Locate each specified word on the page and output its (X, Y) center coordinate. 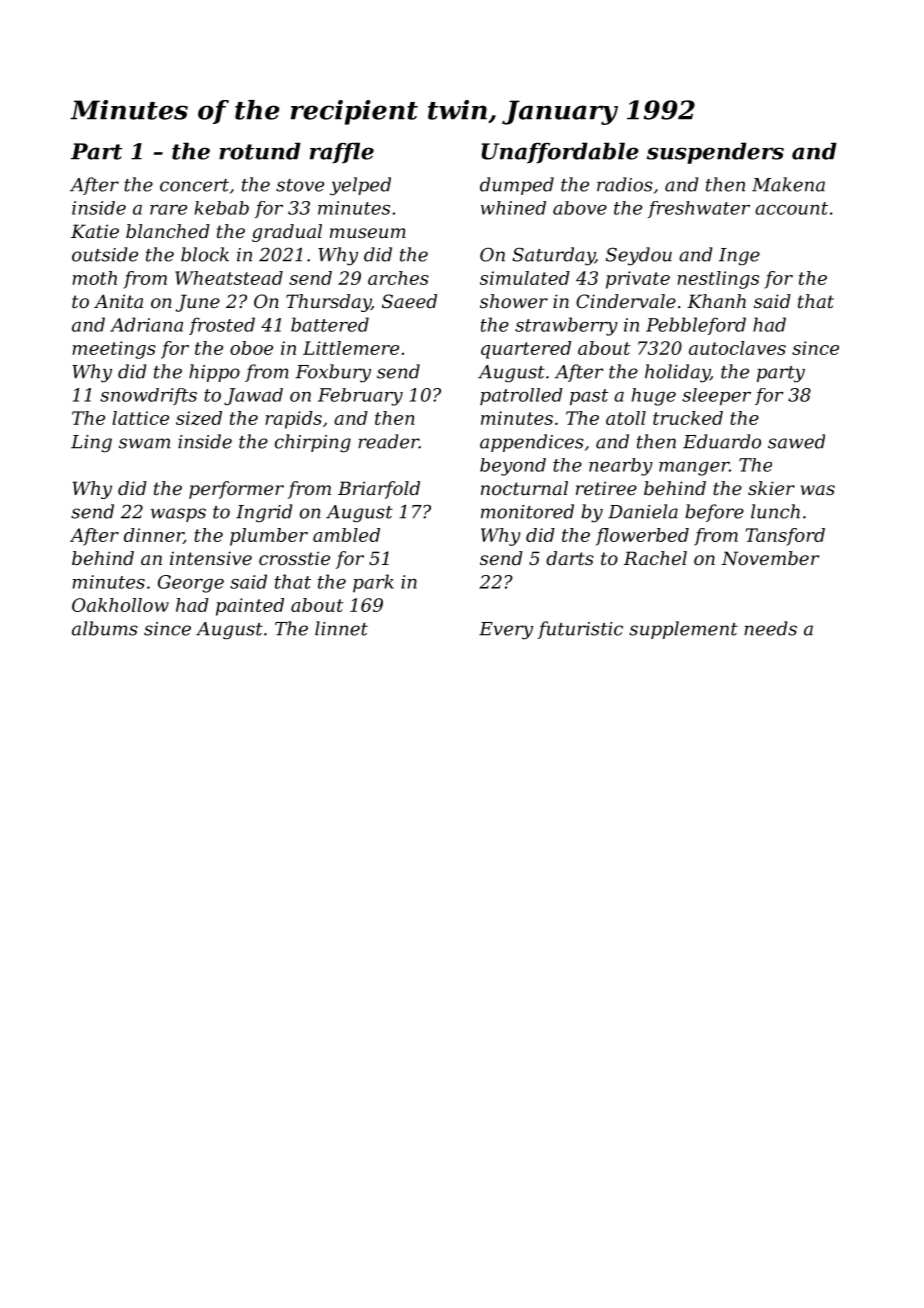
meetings (114, 350)
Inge (739, 257)
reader (388, 441)
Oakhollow (120, 605)
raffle (342, 153)
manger (694, 469)
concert (194, 185)
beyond (513, 467)
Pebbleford (696, 326)
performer (236, 490)
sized (199, 418)
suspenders (715, 153)
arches (398, 278)
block (205, 254)
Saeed (409, 301)
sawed (796, 441)
